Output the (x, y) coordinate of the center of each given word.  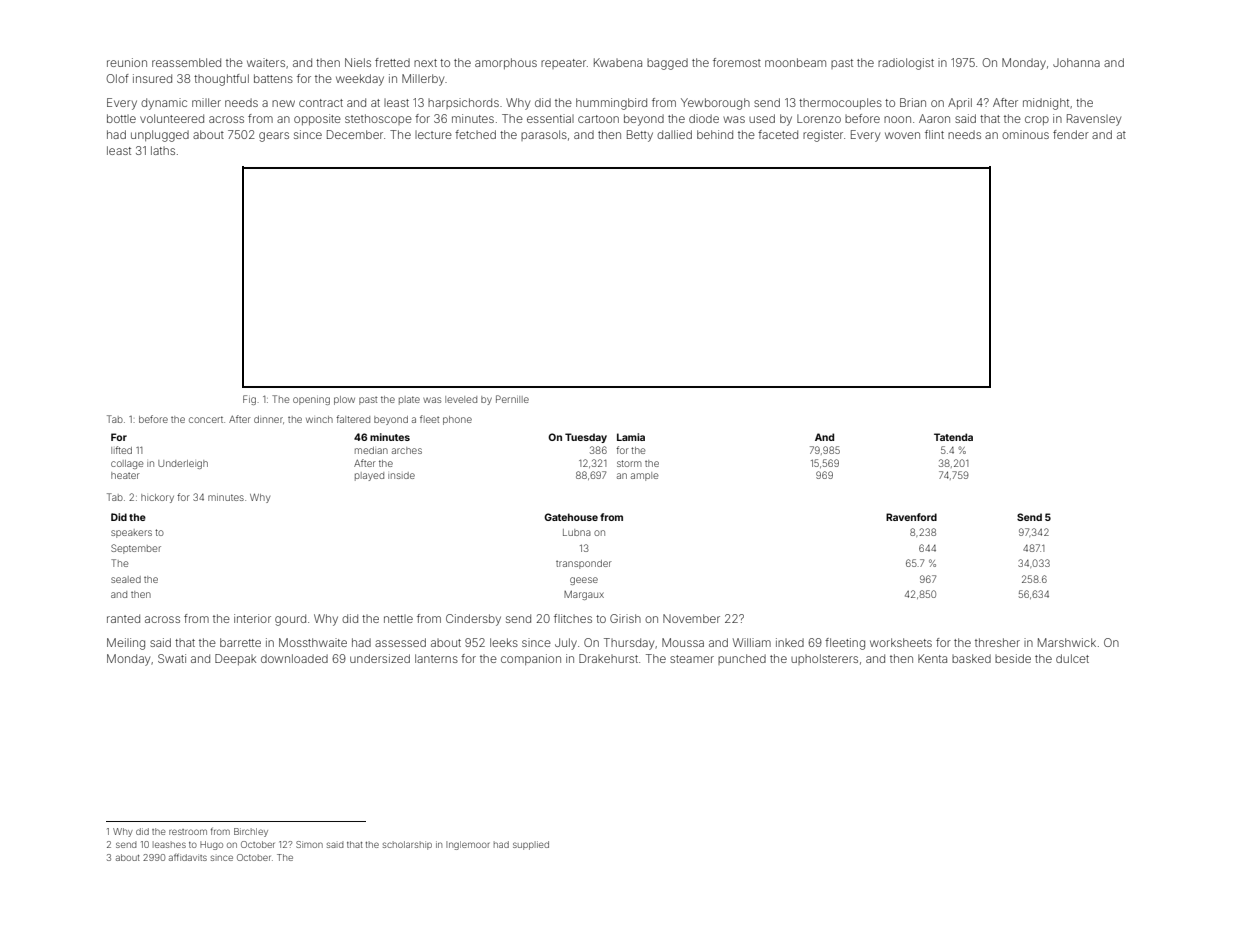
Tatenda (953, 437)
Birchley (251, 832)
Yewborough (715, 104)
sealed (126, 579)
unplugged (160, 136)
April (960, 103)
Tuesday (586, 438)
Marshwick (1067, 642)
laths (163, 150)
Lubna (577, 532)
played (369, 476)
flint (934, 134)
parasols (544, 135)
